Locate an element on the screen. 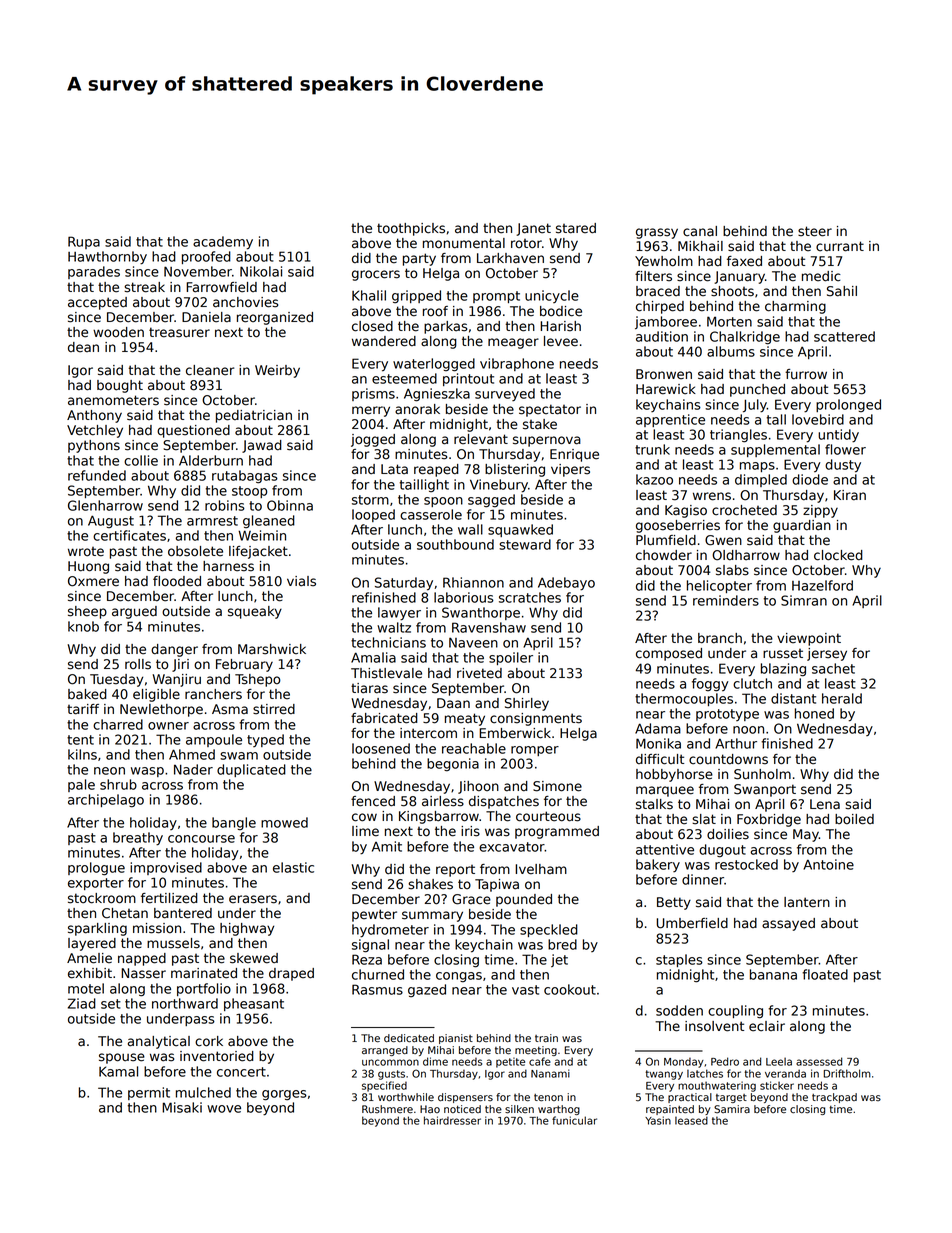 The image size is (952, 1233). July is located at coordinates (755, 406).
